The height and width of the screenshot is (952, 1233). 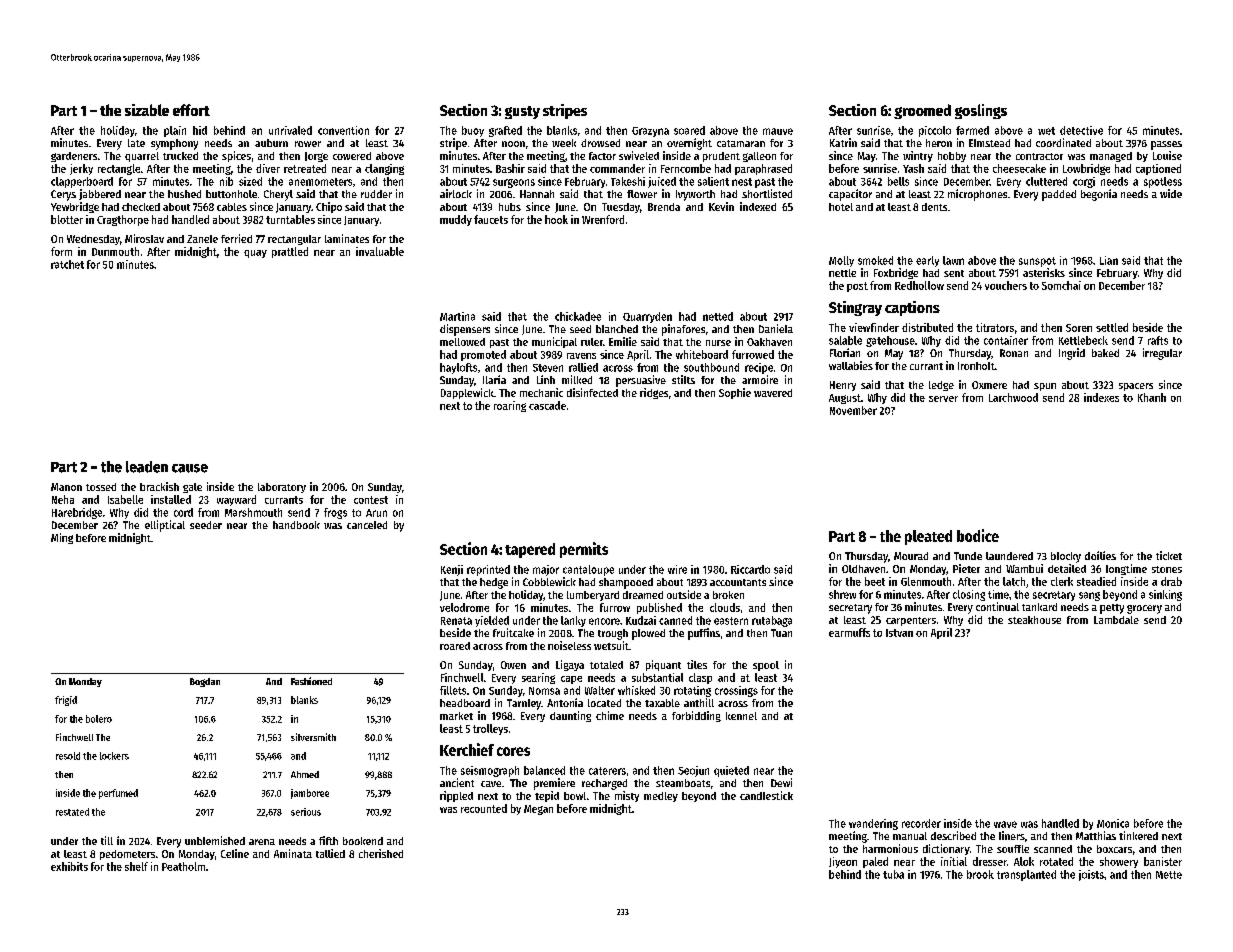 What do you see at coordinates (1081, 130) in the screenshot?
I see `detective` at bounding box center [1081, 130].
